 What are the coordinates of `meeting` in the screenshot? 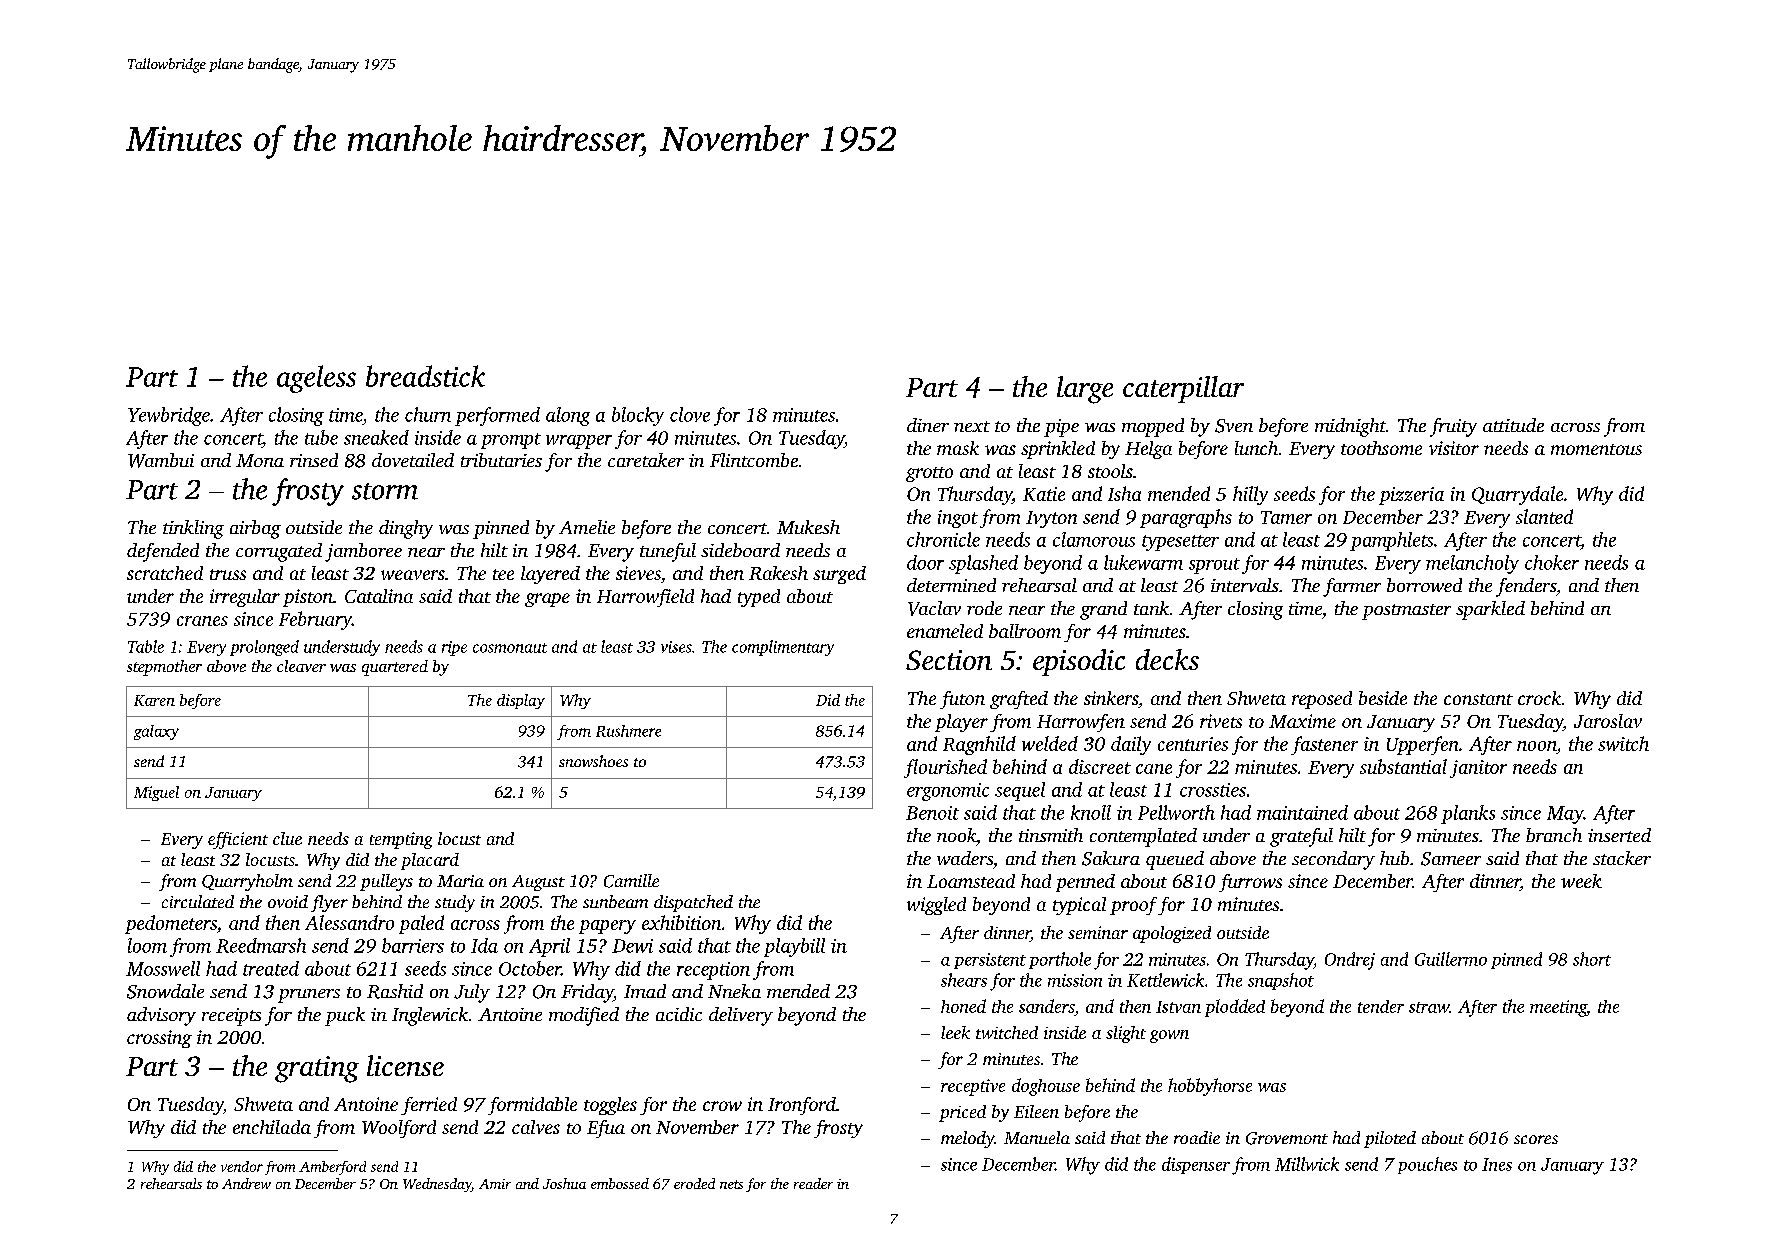 It's located at (1558, 1008).
